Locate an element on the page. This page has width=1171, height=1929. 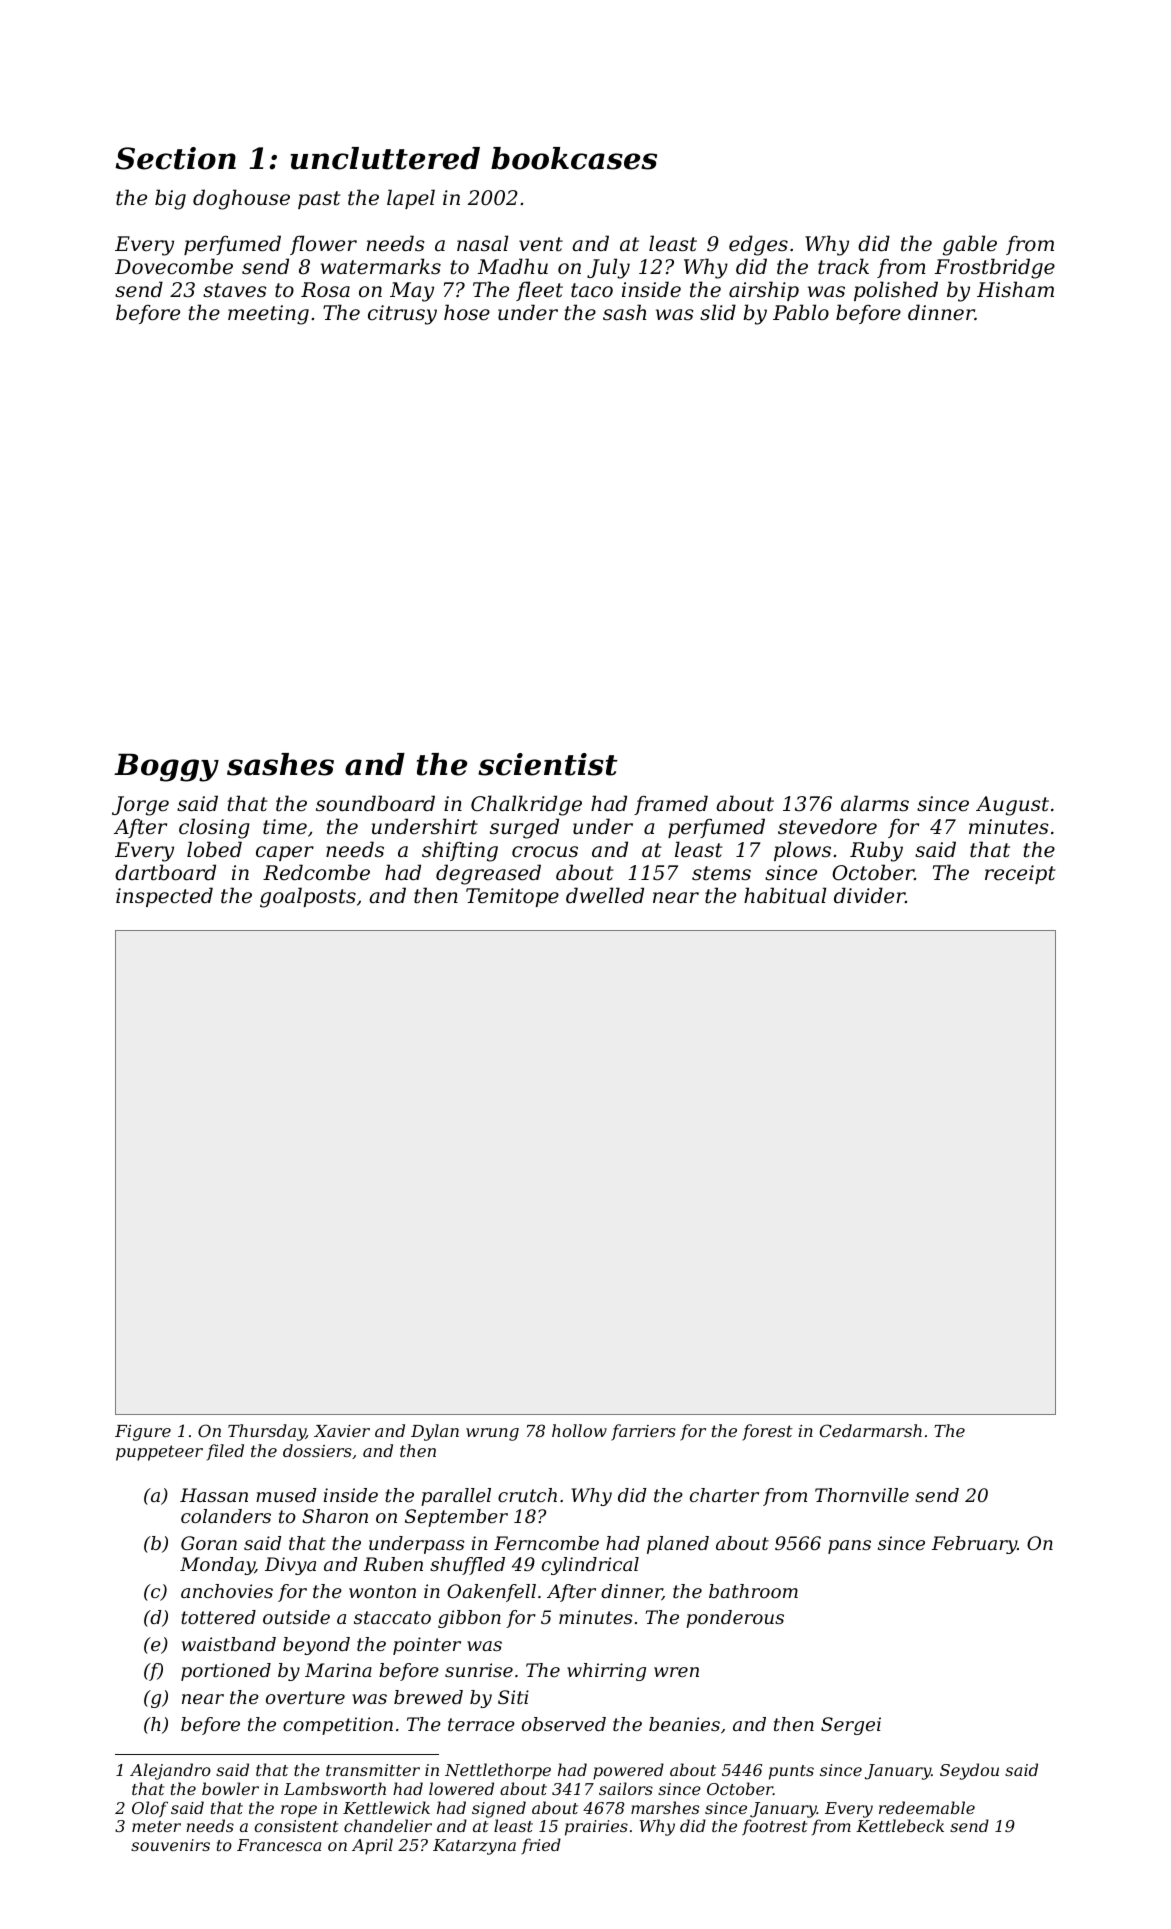
footrest is located at coordinates (774, 1827).
